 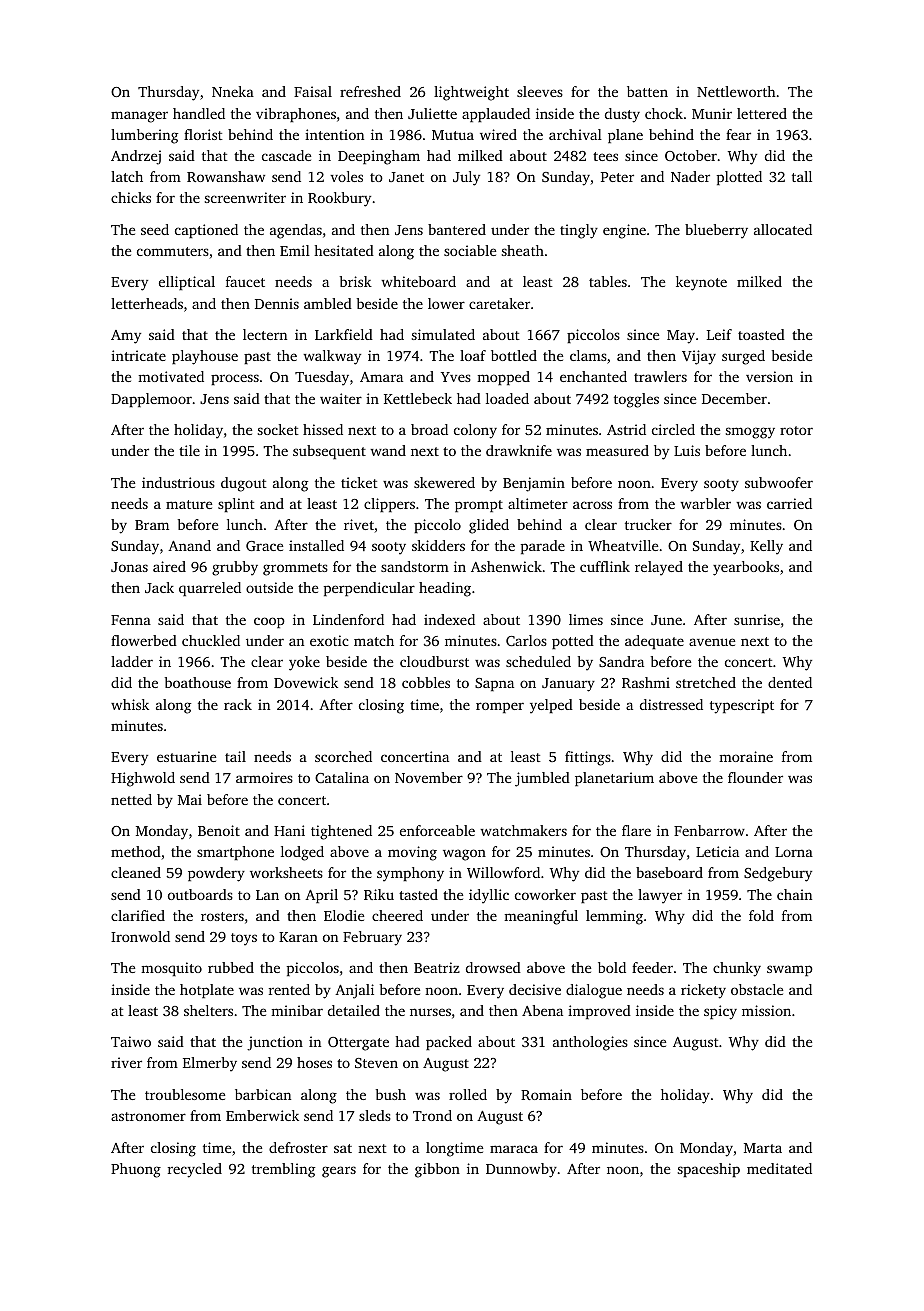 I want to click on sleeves, so click(x=540, y=91).
